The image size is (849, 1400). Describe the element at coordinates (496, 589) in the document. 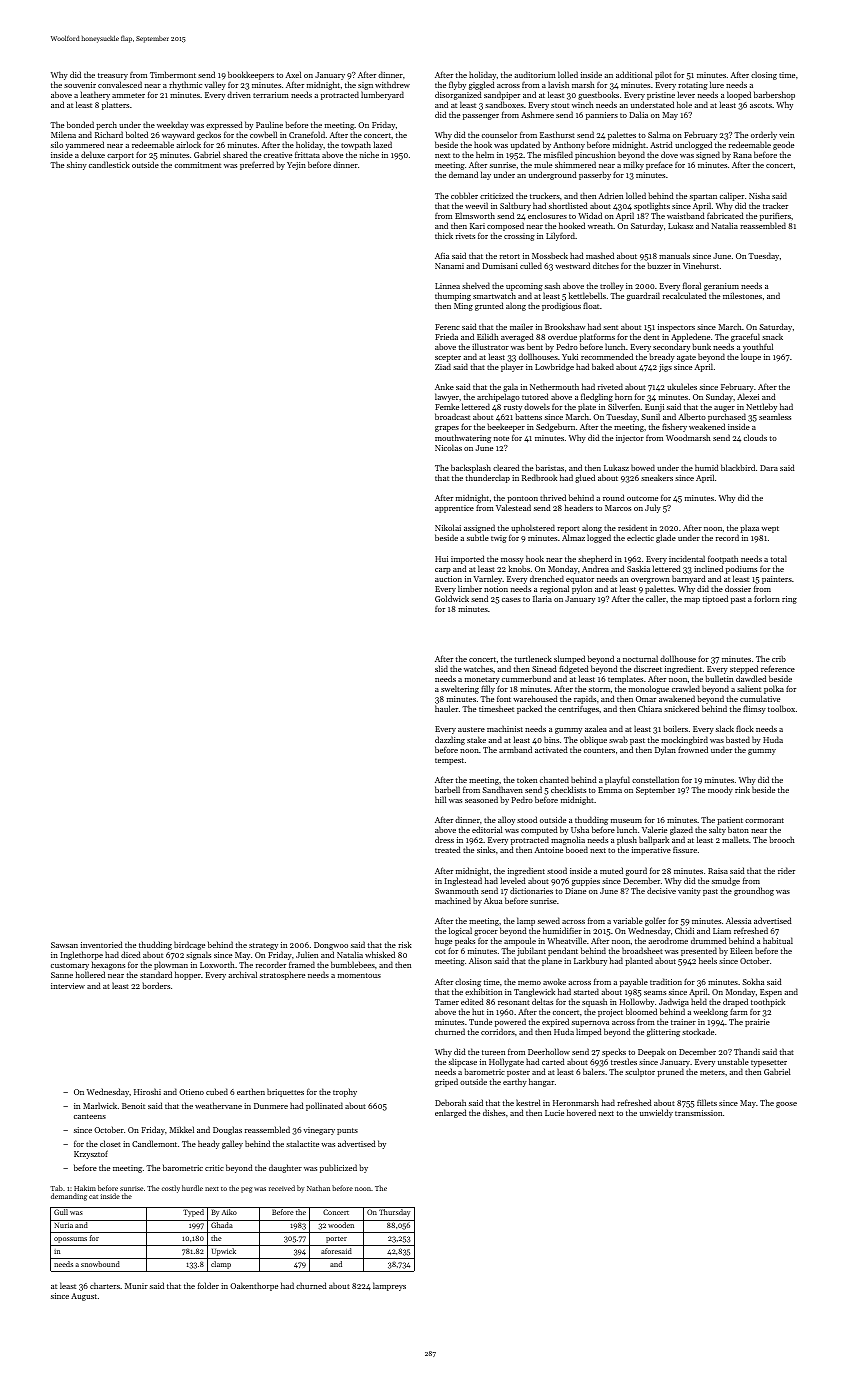

I see `notion` at that location.
